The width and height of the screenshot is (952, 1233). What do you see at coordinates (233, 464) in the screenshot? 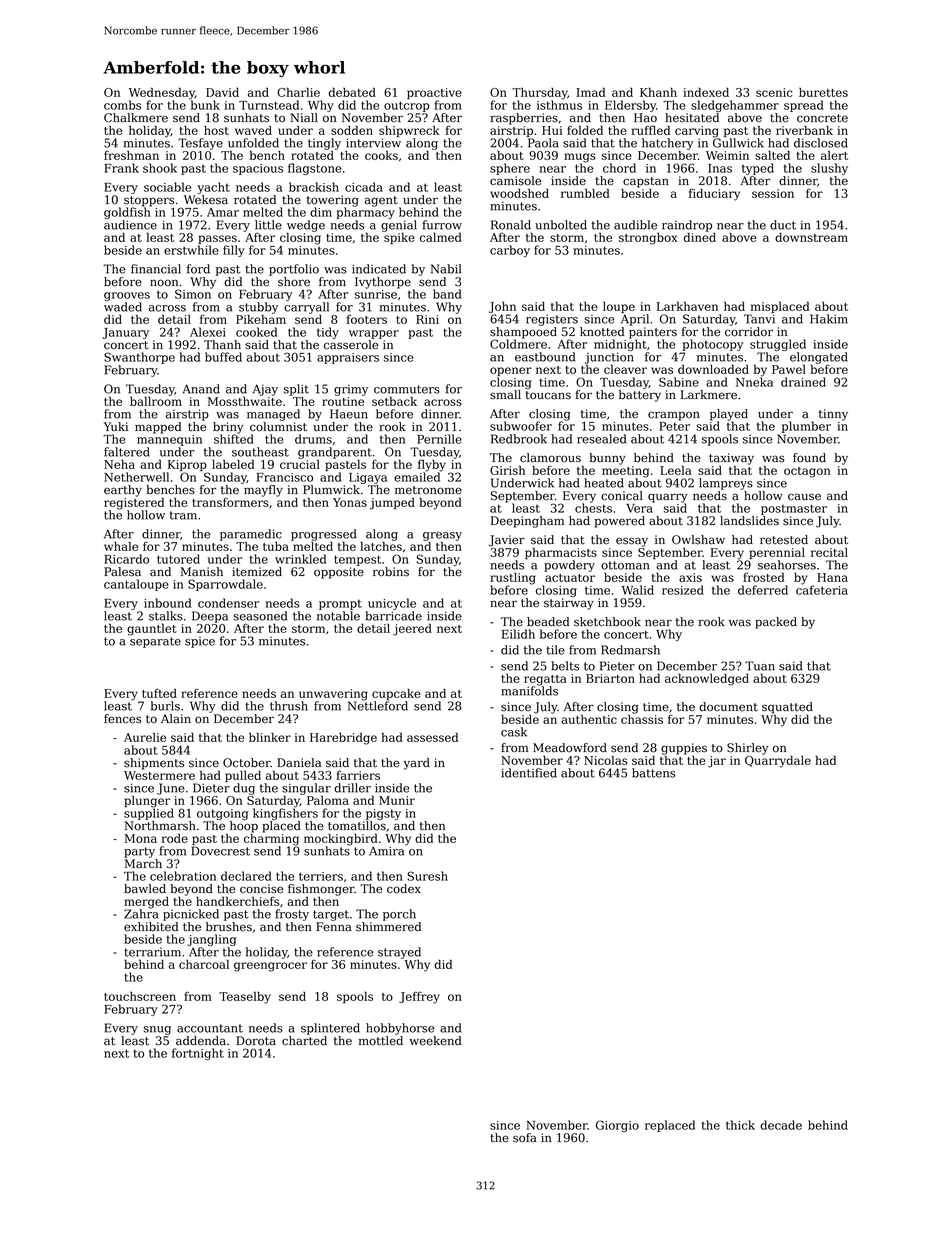
I see `labeled` at bounding box center [233, 464].
